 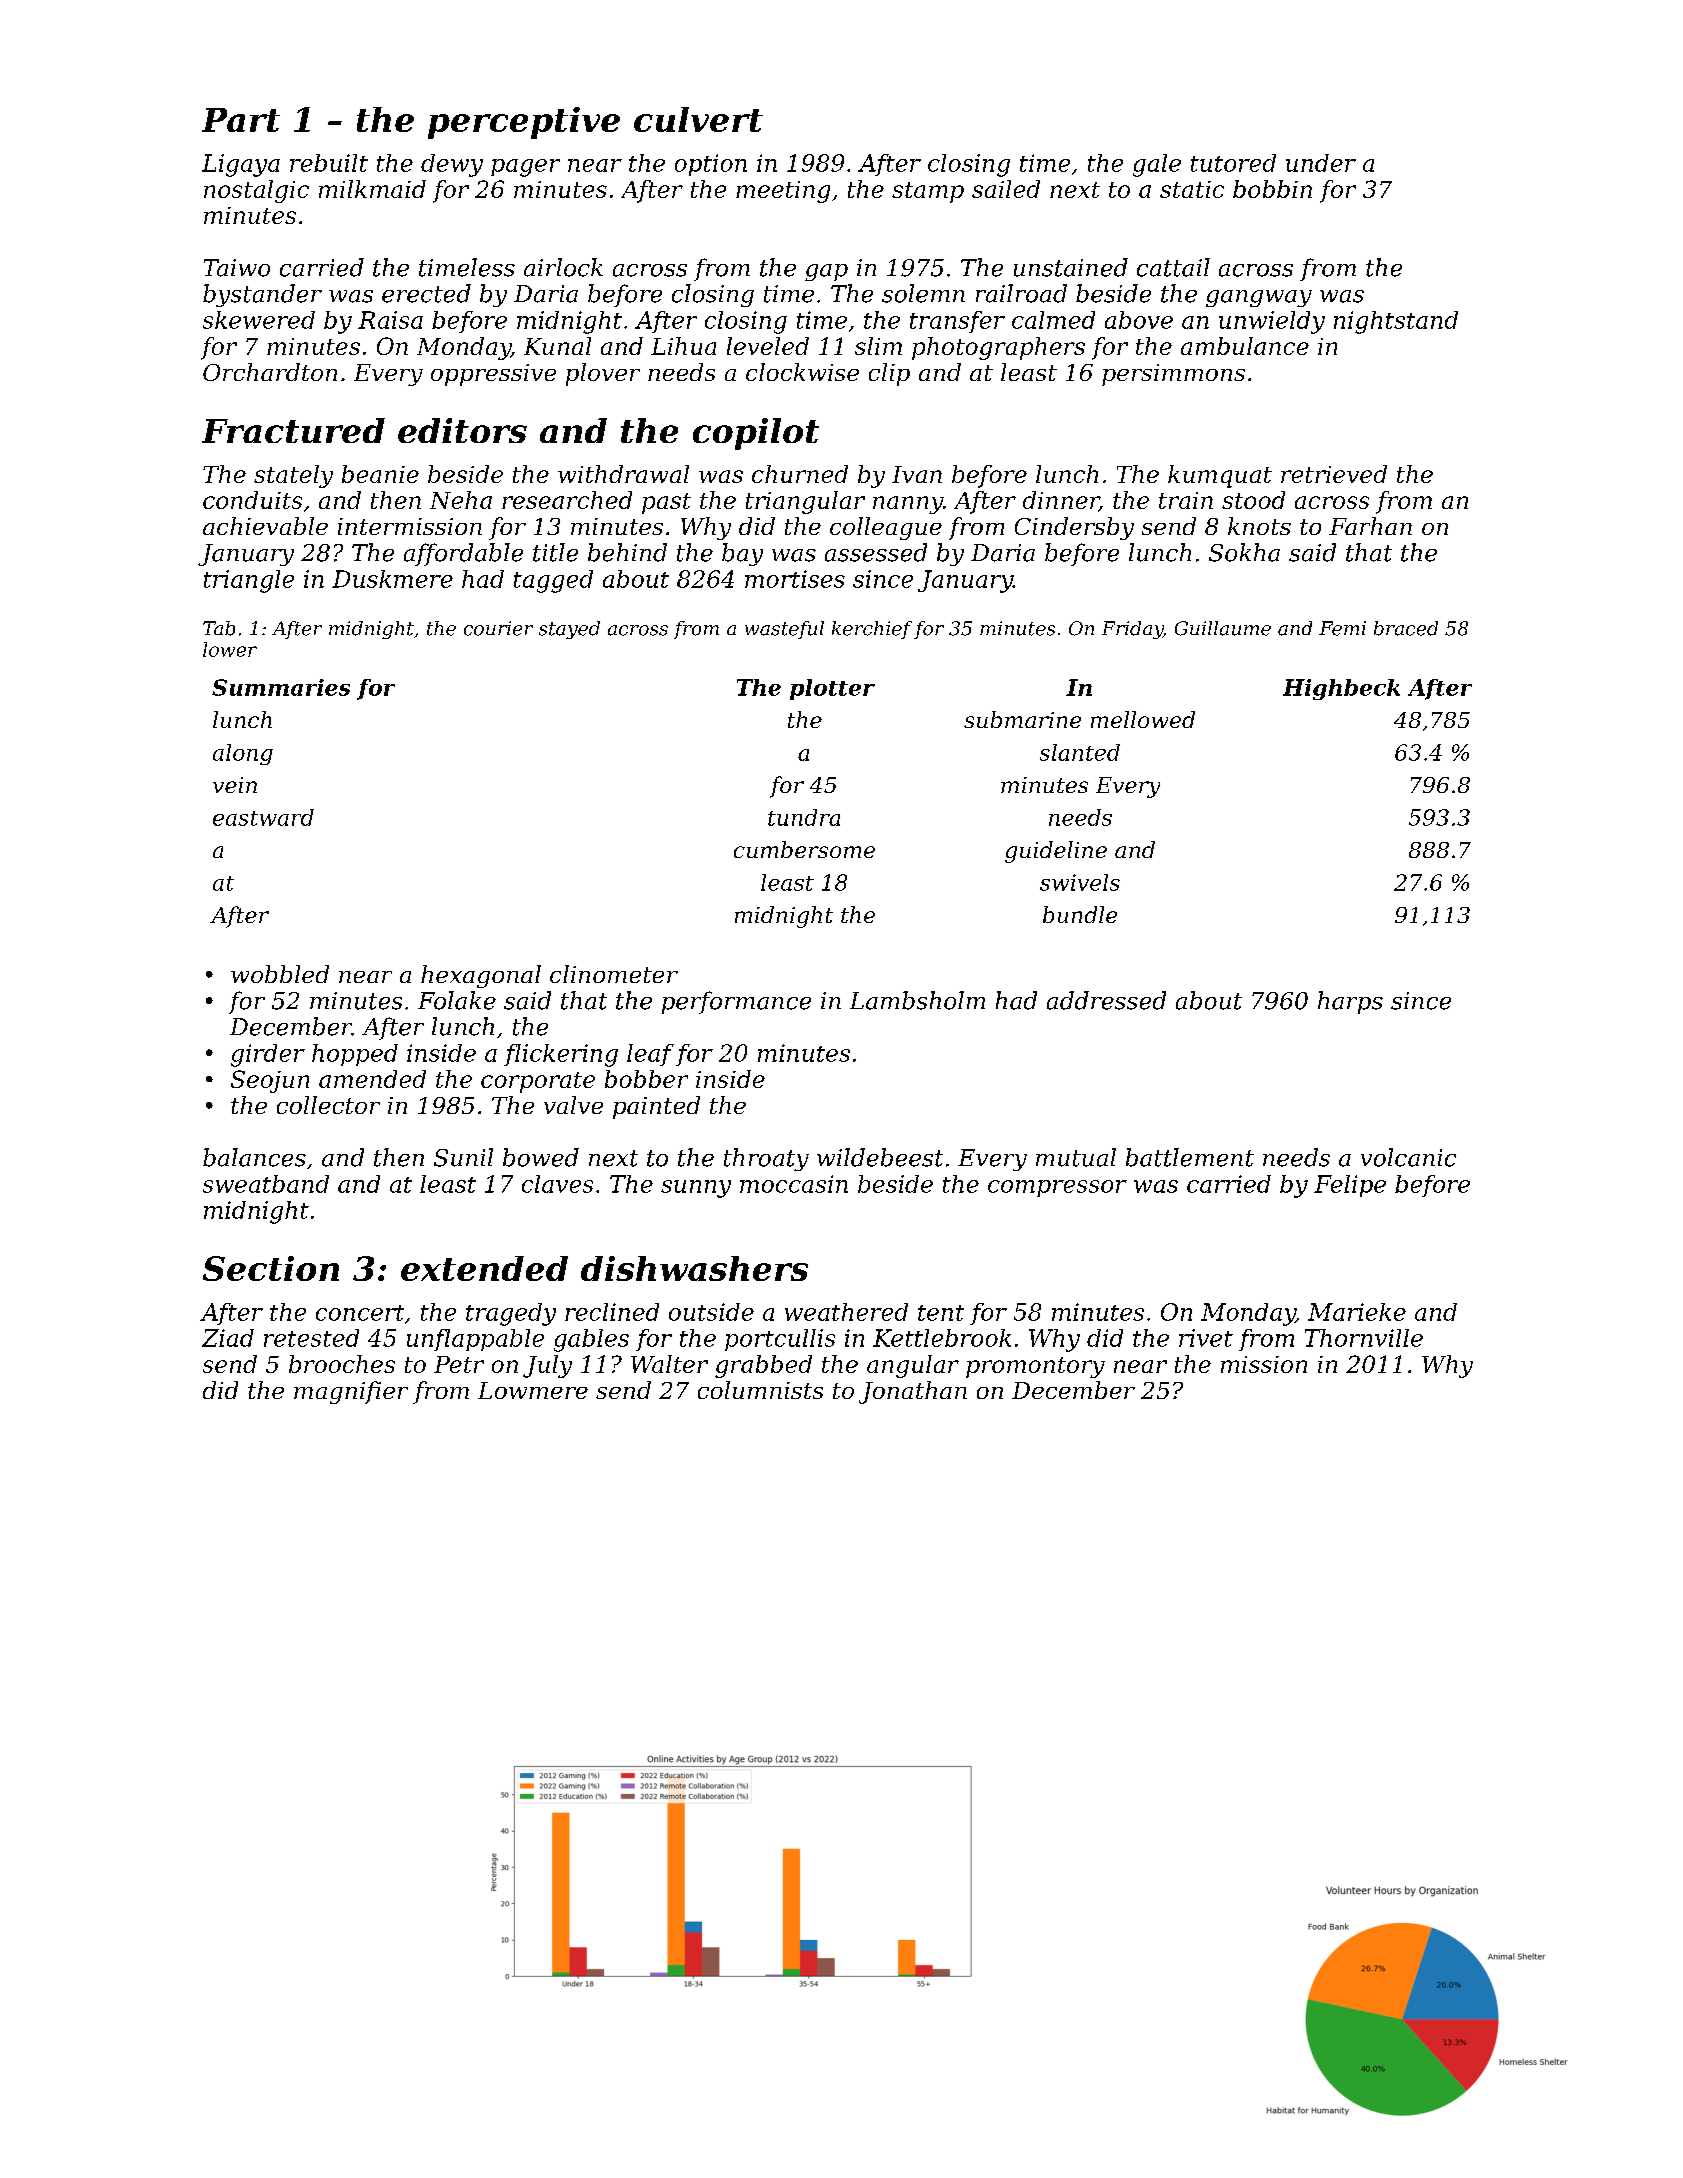 What do you see at coordinates (913, 1392) in the screenshot?
I see `Jonathan` at bounding box center [913, 1392].
